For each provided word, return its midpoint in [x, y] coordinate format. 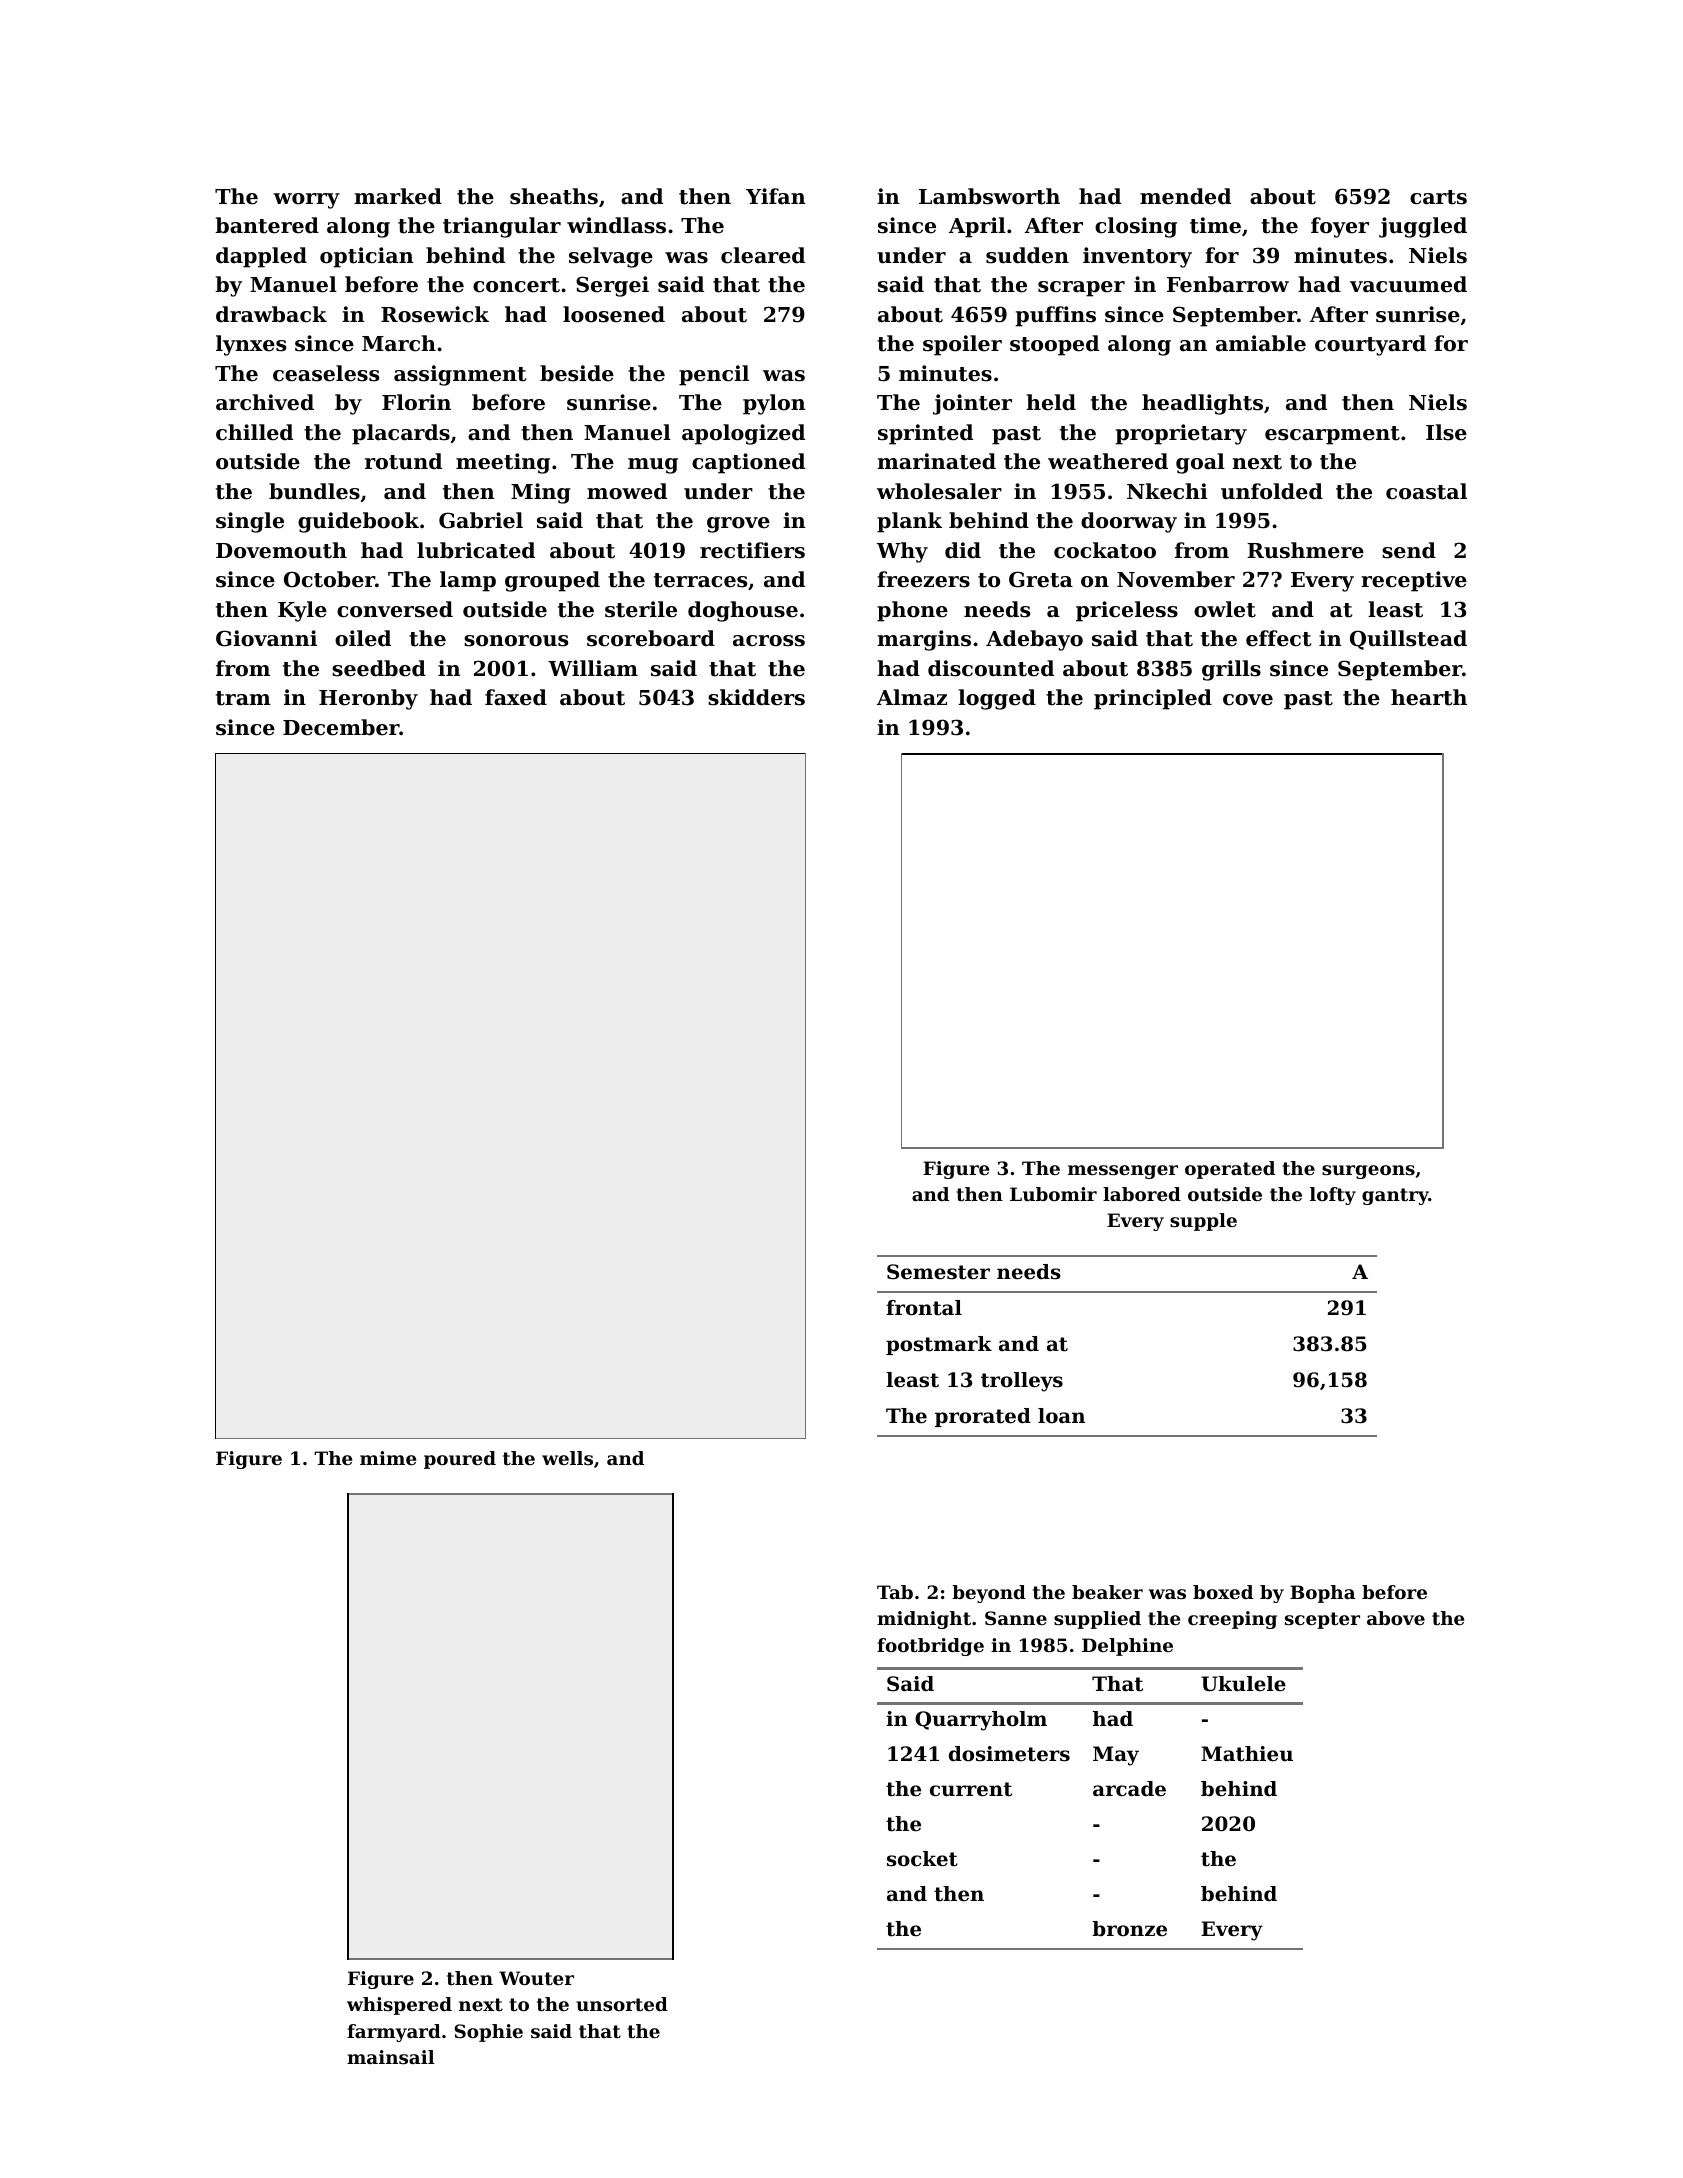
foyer [1340, 227]
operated [1230, 1170]
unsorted [622, 2004]
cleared [763, 255]
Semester [938, 1272]
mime [388, 1458]
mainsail [391, 2057]
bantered [267, 225]
